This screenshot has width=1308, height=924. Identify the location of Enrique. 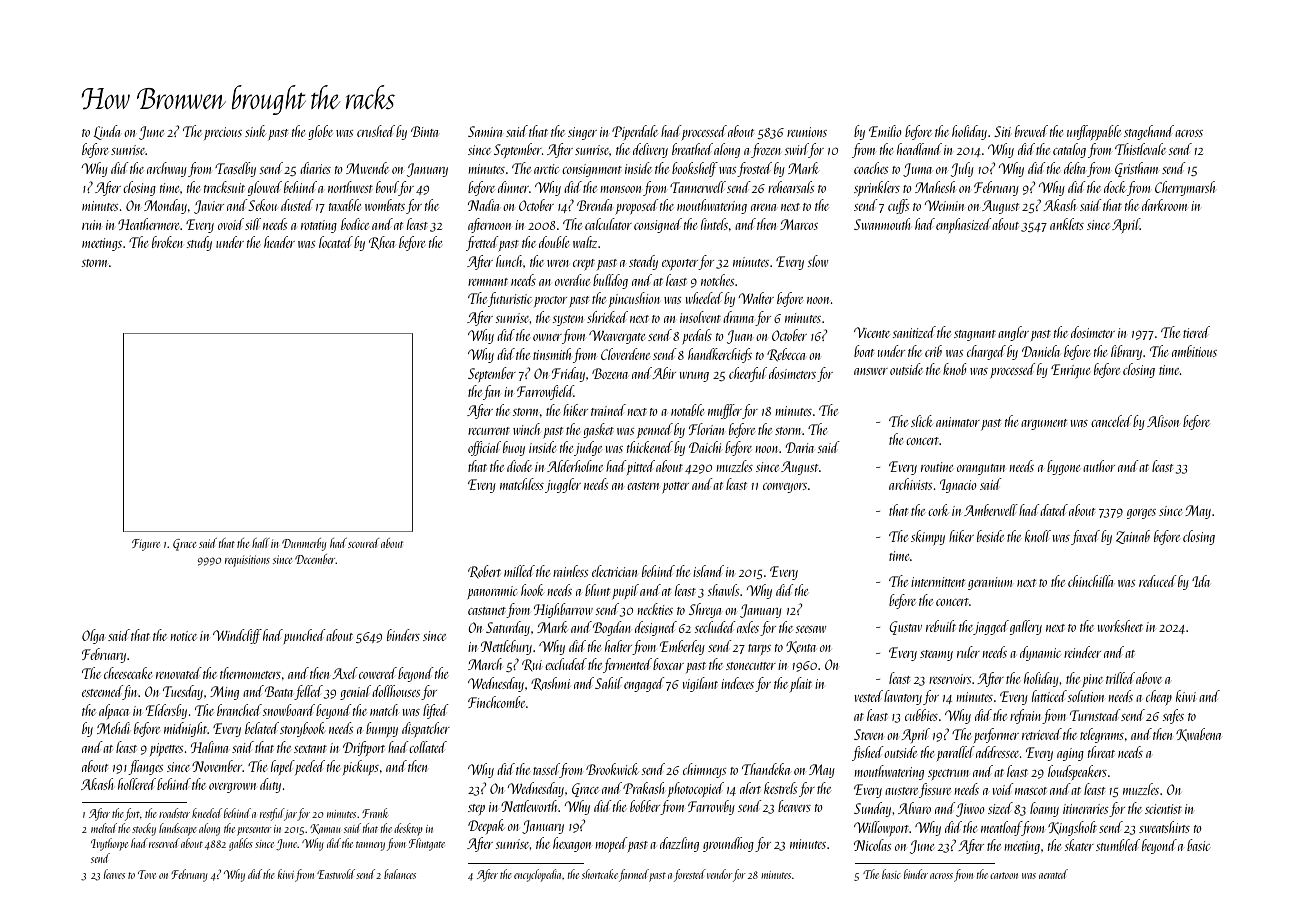
(1070, 371).
